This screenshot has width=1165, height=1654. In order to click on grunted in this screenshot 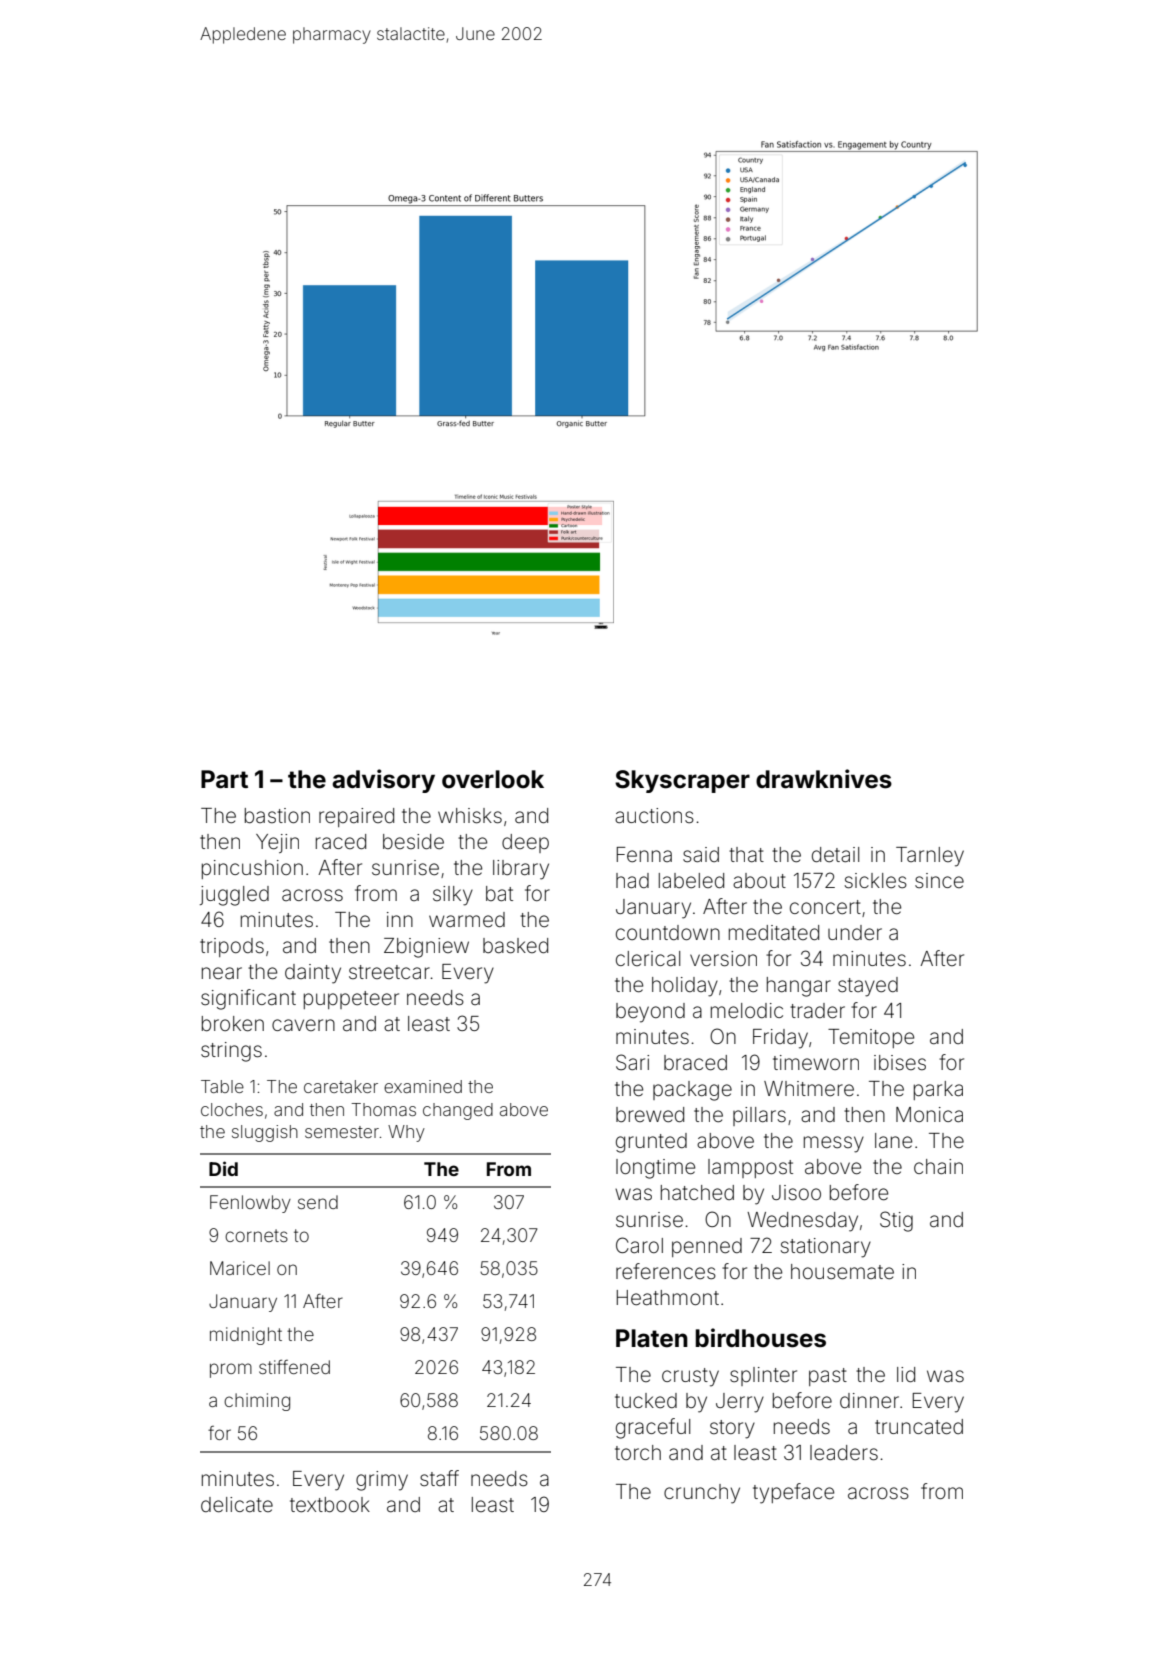, I will do `click(651, 1143)`.
